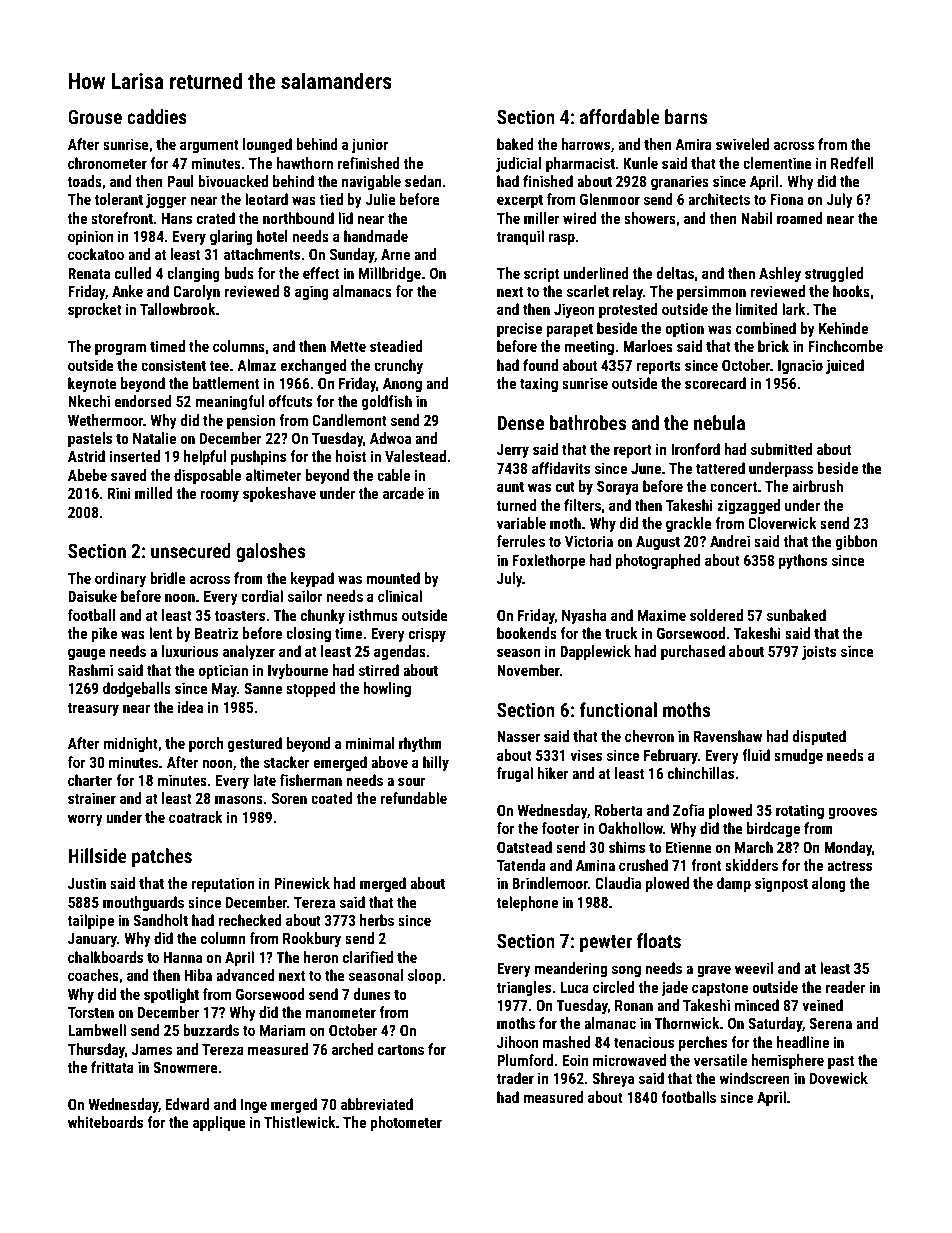  Describe the element at coordinates (574, 310) in the image. I see `Jiyeon` at that location.
